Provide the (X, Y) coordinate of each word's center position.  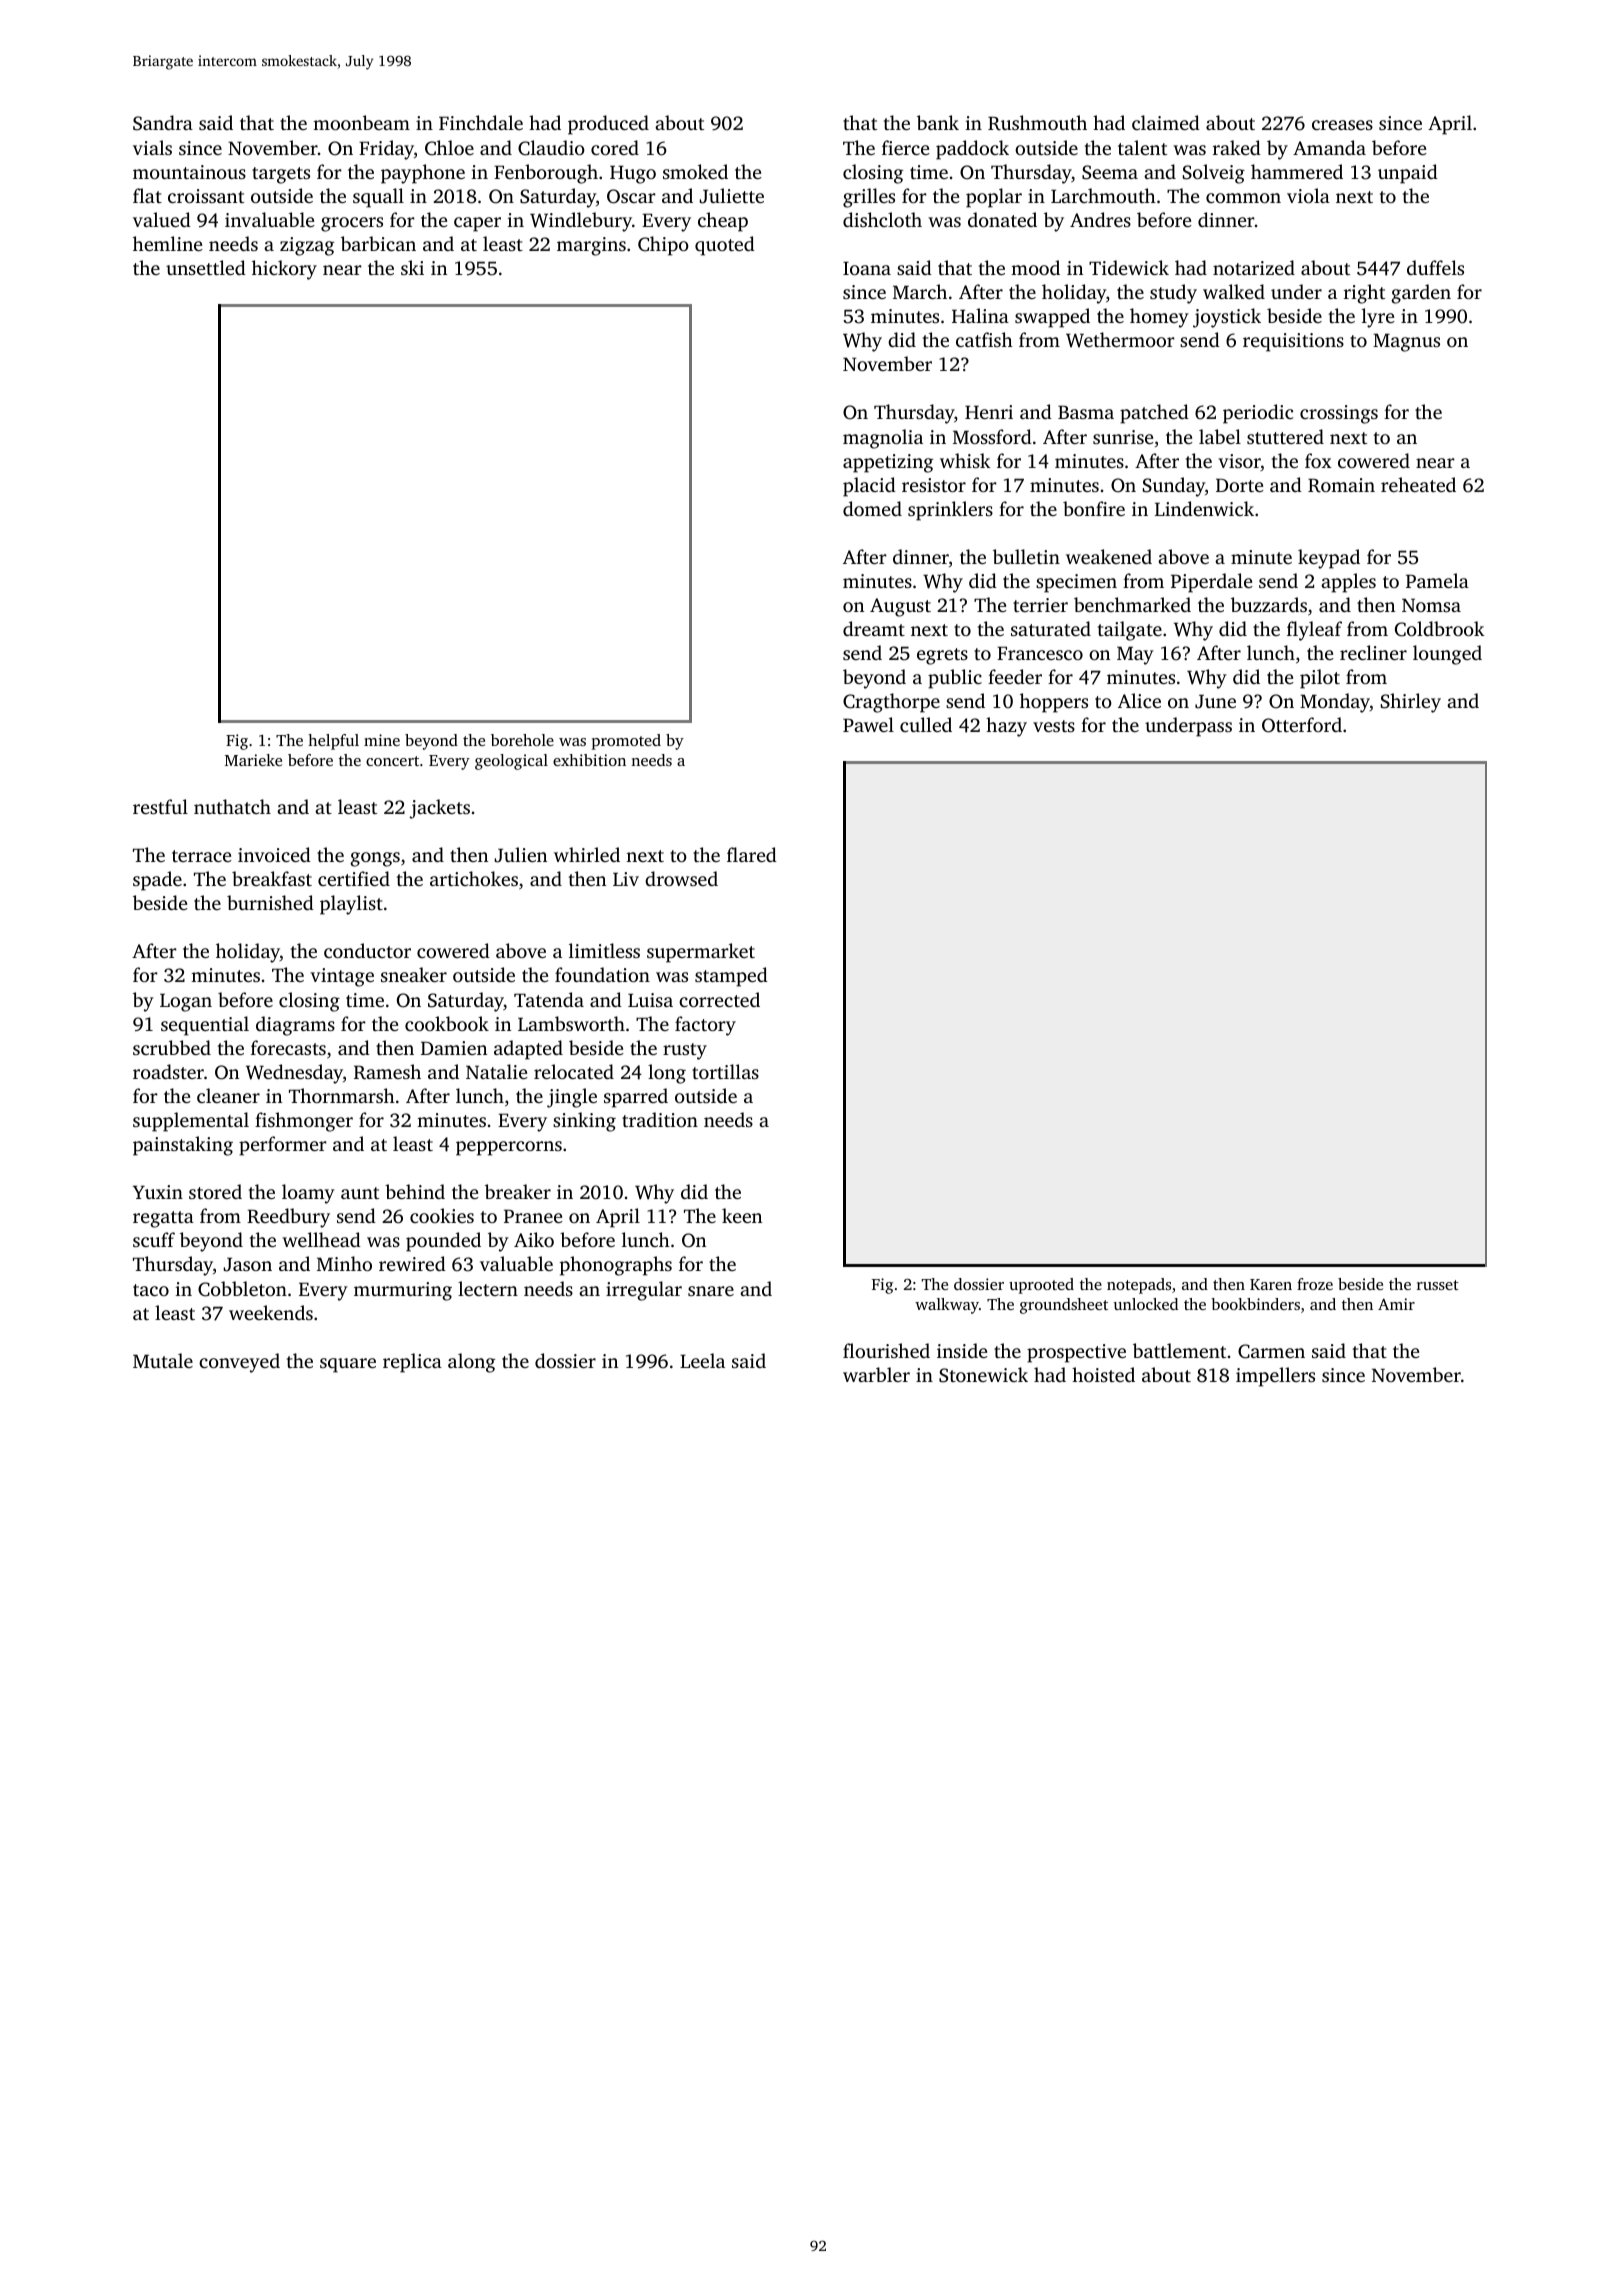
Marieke (253, 760)
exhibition (589, 760)
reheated (1418, 484)
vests (1054, 726)
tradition (660, 1119)
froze (1315, 1284)
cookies (442, 1215)
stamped (731, 977)
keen (742, 1215)
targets (281, 175)
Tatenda (549, 999)
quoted (725, 246)
